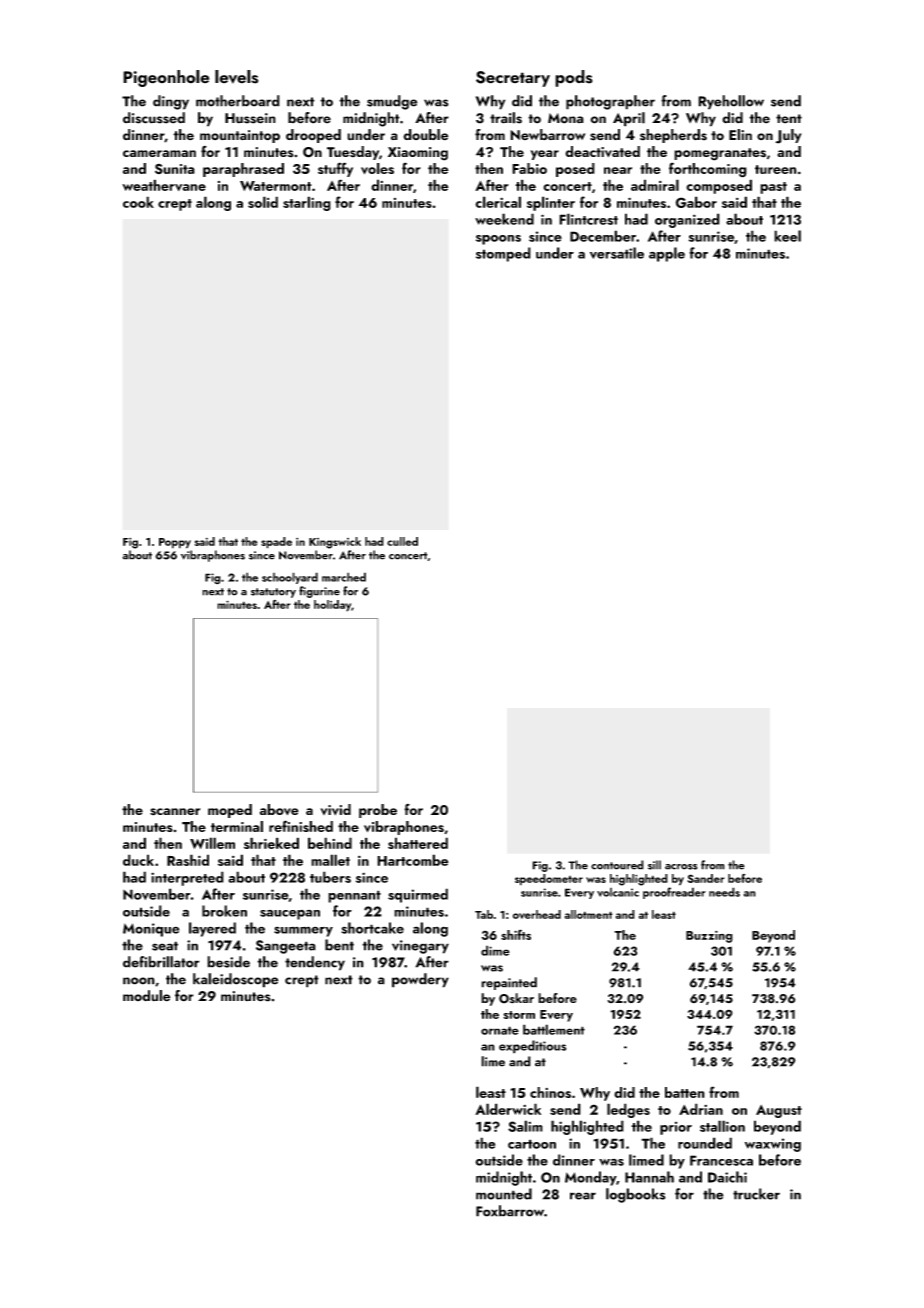 The width and height of the page is (924, 1308). I want to click on culled, so click(402, 541).
